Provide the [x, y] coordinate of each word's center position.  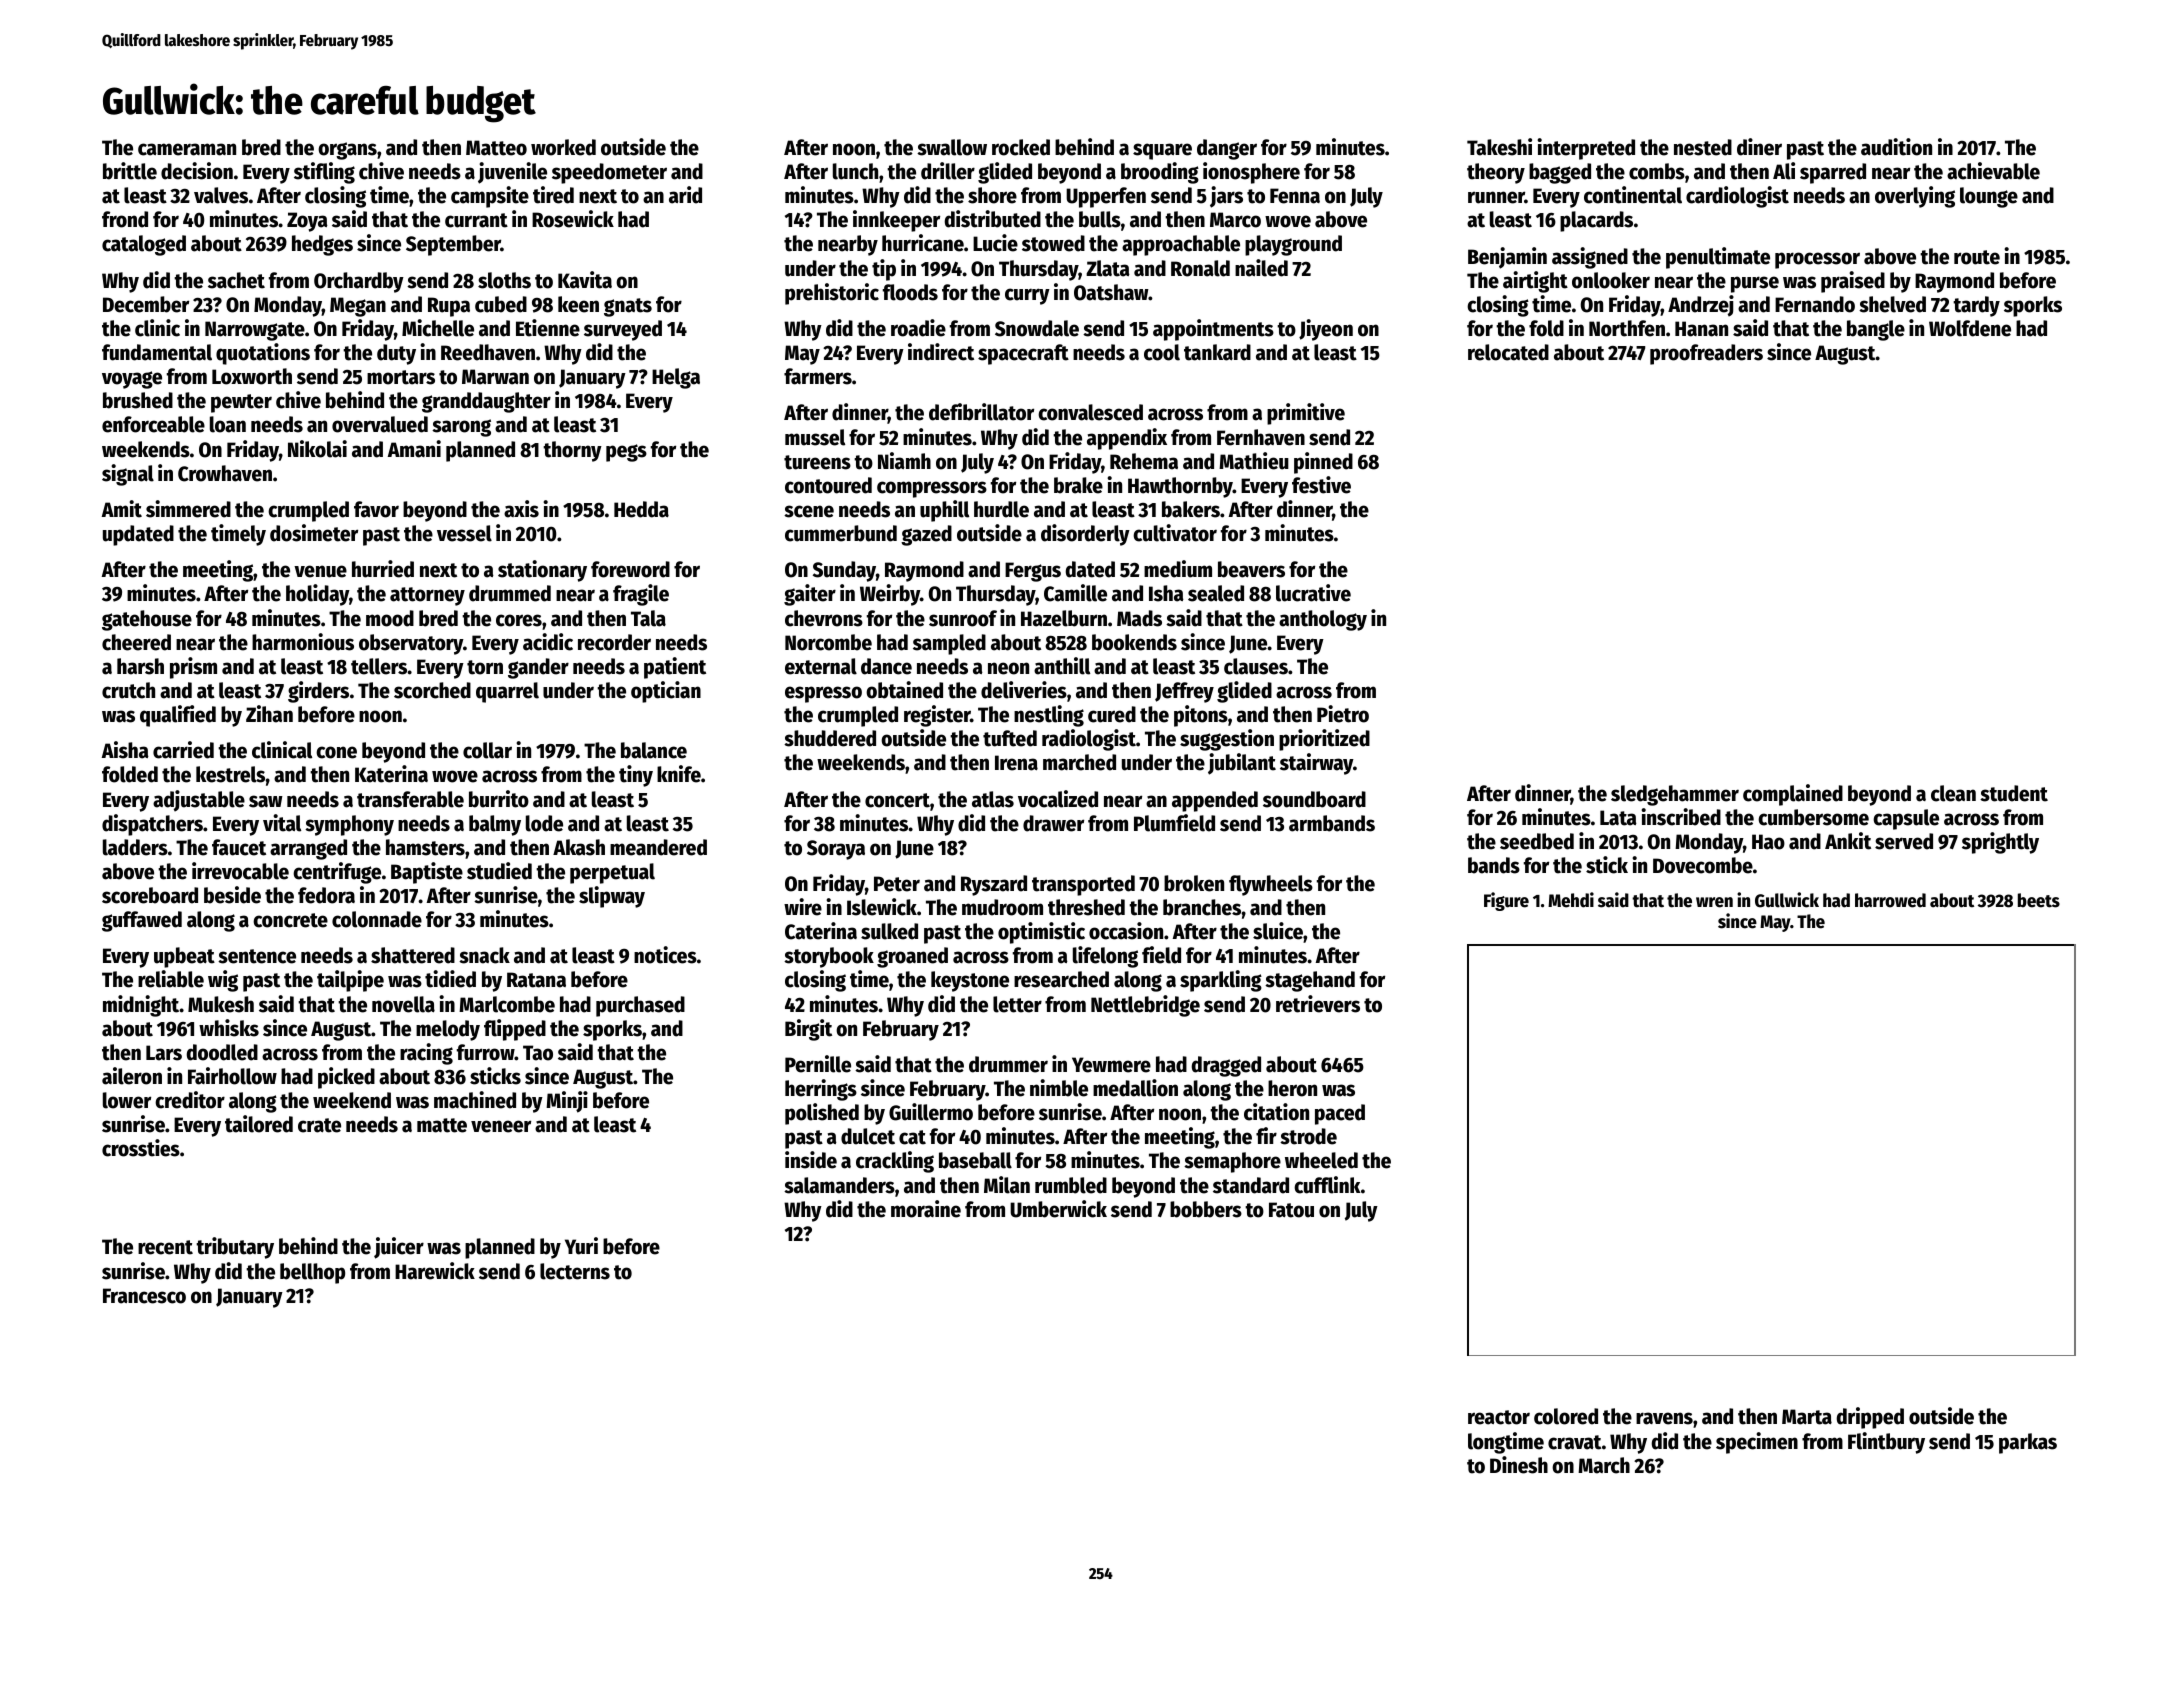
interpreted [1586, 149]
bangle [1876, 330]
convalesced [1090, 412]
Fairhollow [232, 1076]
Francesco [144, 1296]
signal [128, 475]
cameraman [187, 149]
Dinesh [1519, 1465]
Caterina [821, 931]
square [1162, 151]
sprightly [2000, 843]
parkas [2028, 1443]
